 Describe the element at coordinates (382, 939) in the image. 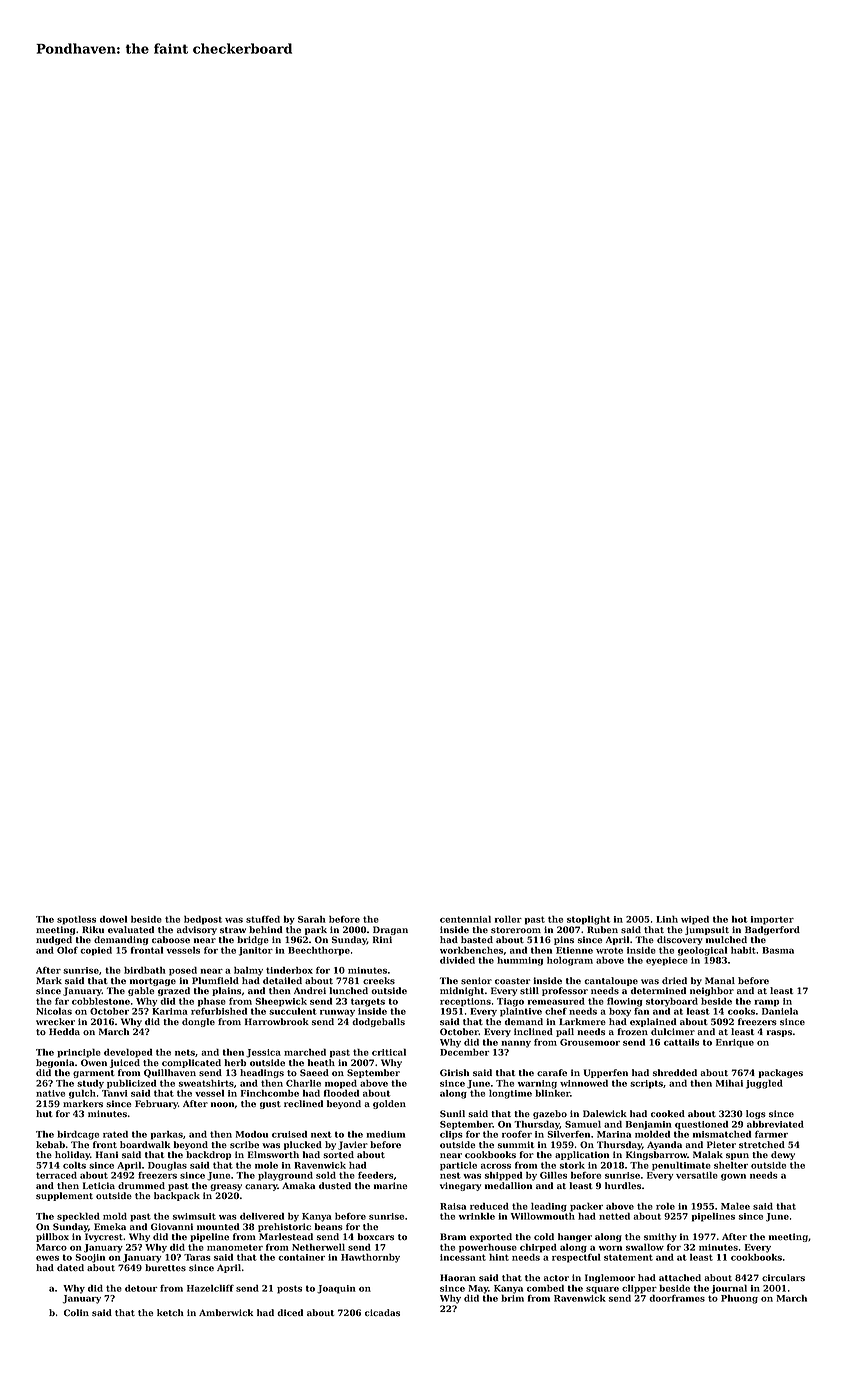

I see `Rini` at that location.
